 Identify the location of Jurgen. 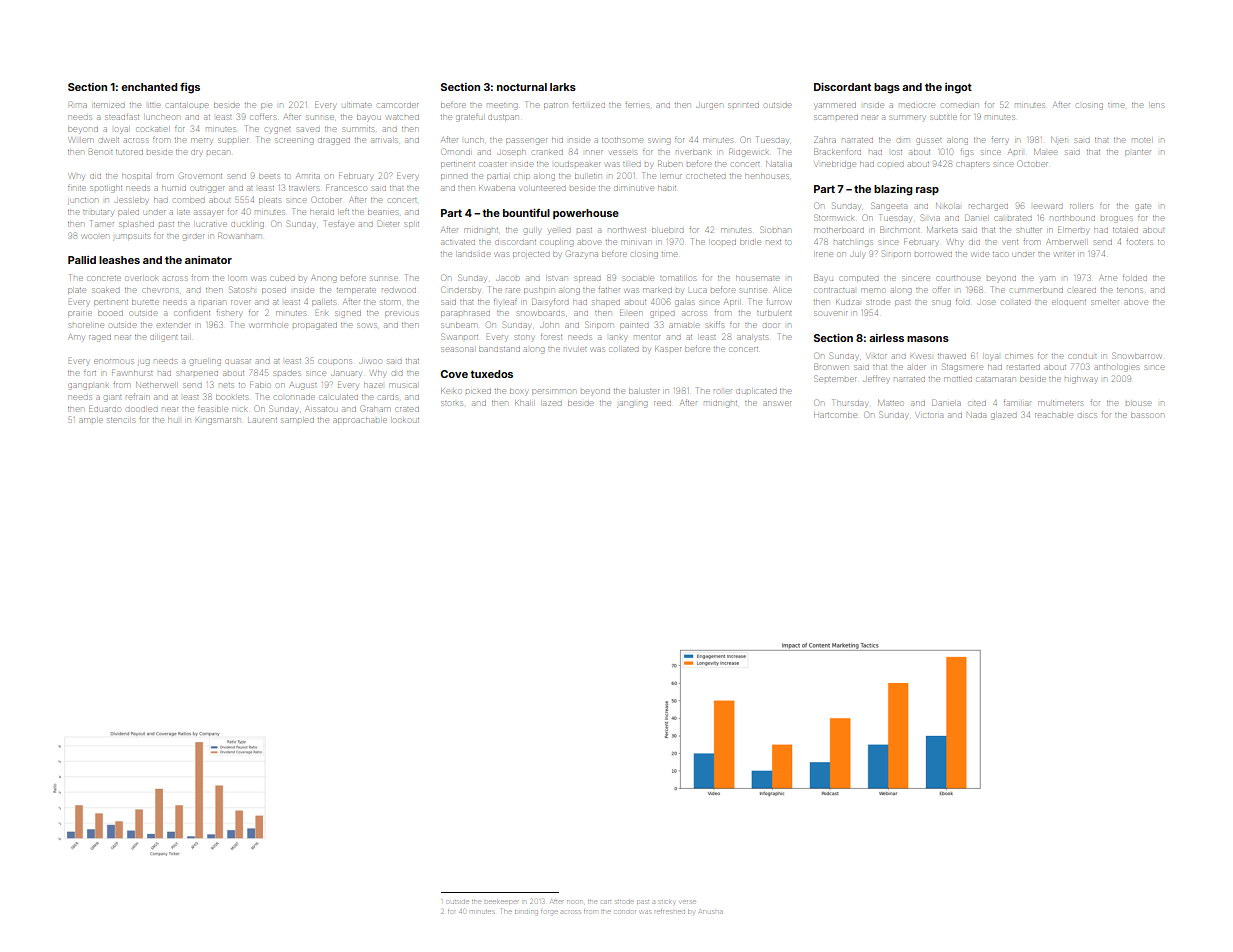
(710, 106).
